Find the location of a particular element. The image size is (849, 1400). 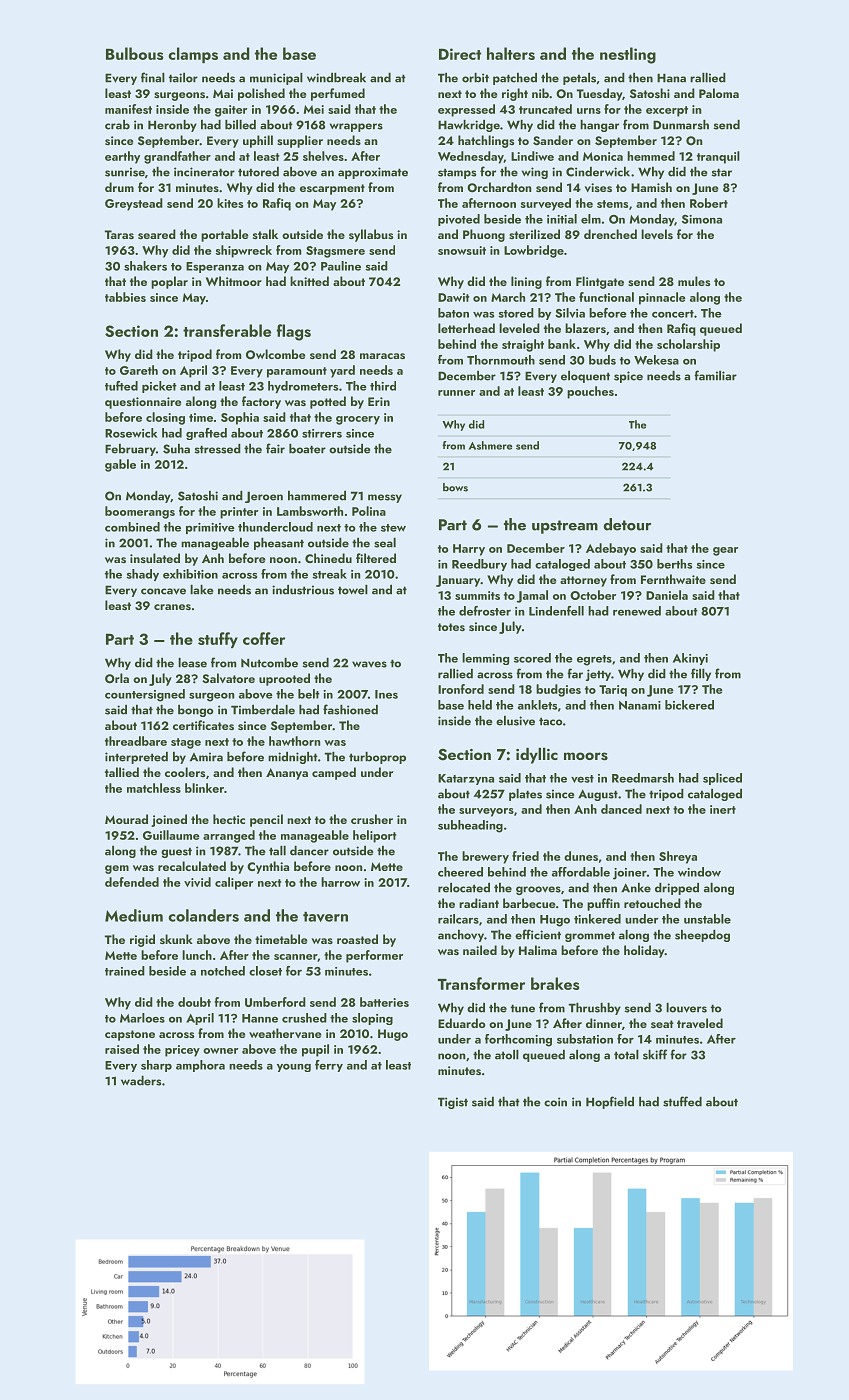

Gareth is located at coordinates (139, 370).
